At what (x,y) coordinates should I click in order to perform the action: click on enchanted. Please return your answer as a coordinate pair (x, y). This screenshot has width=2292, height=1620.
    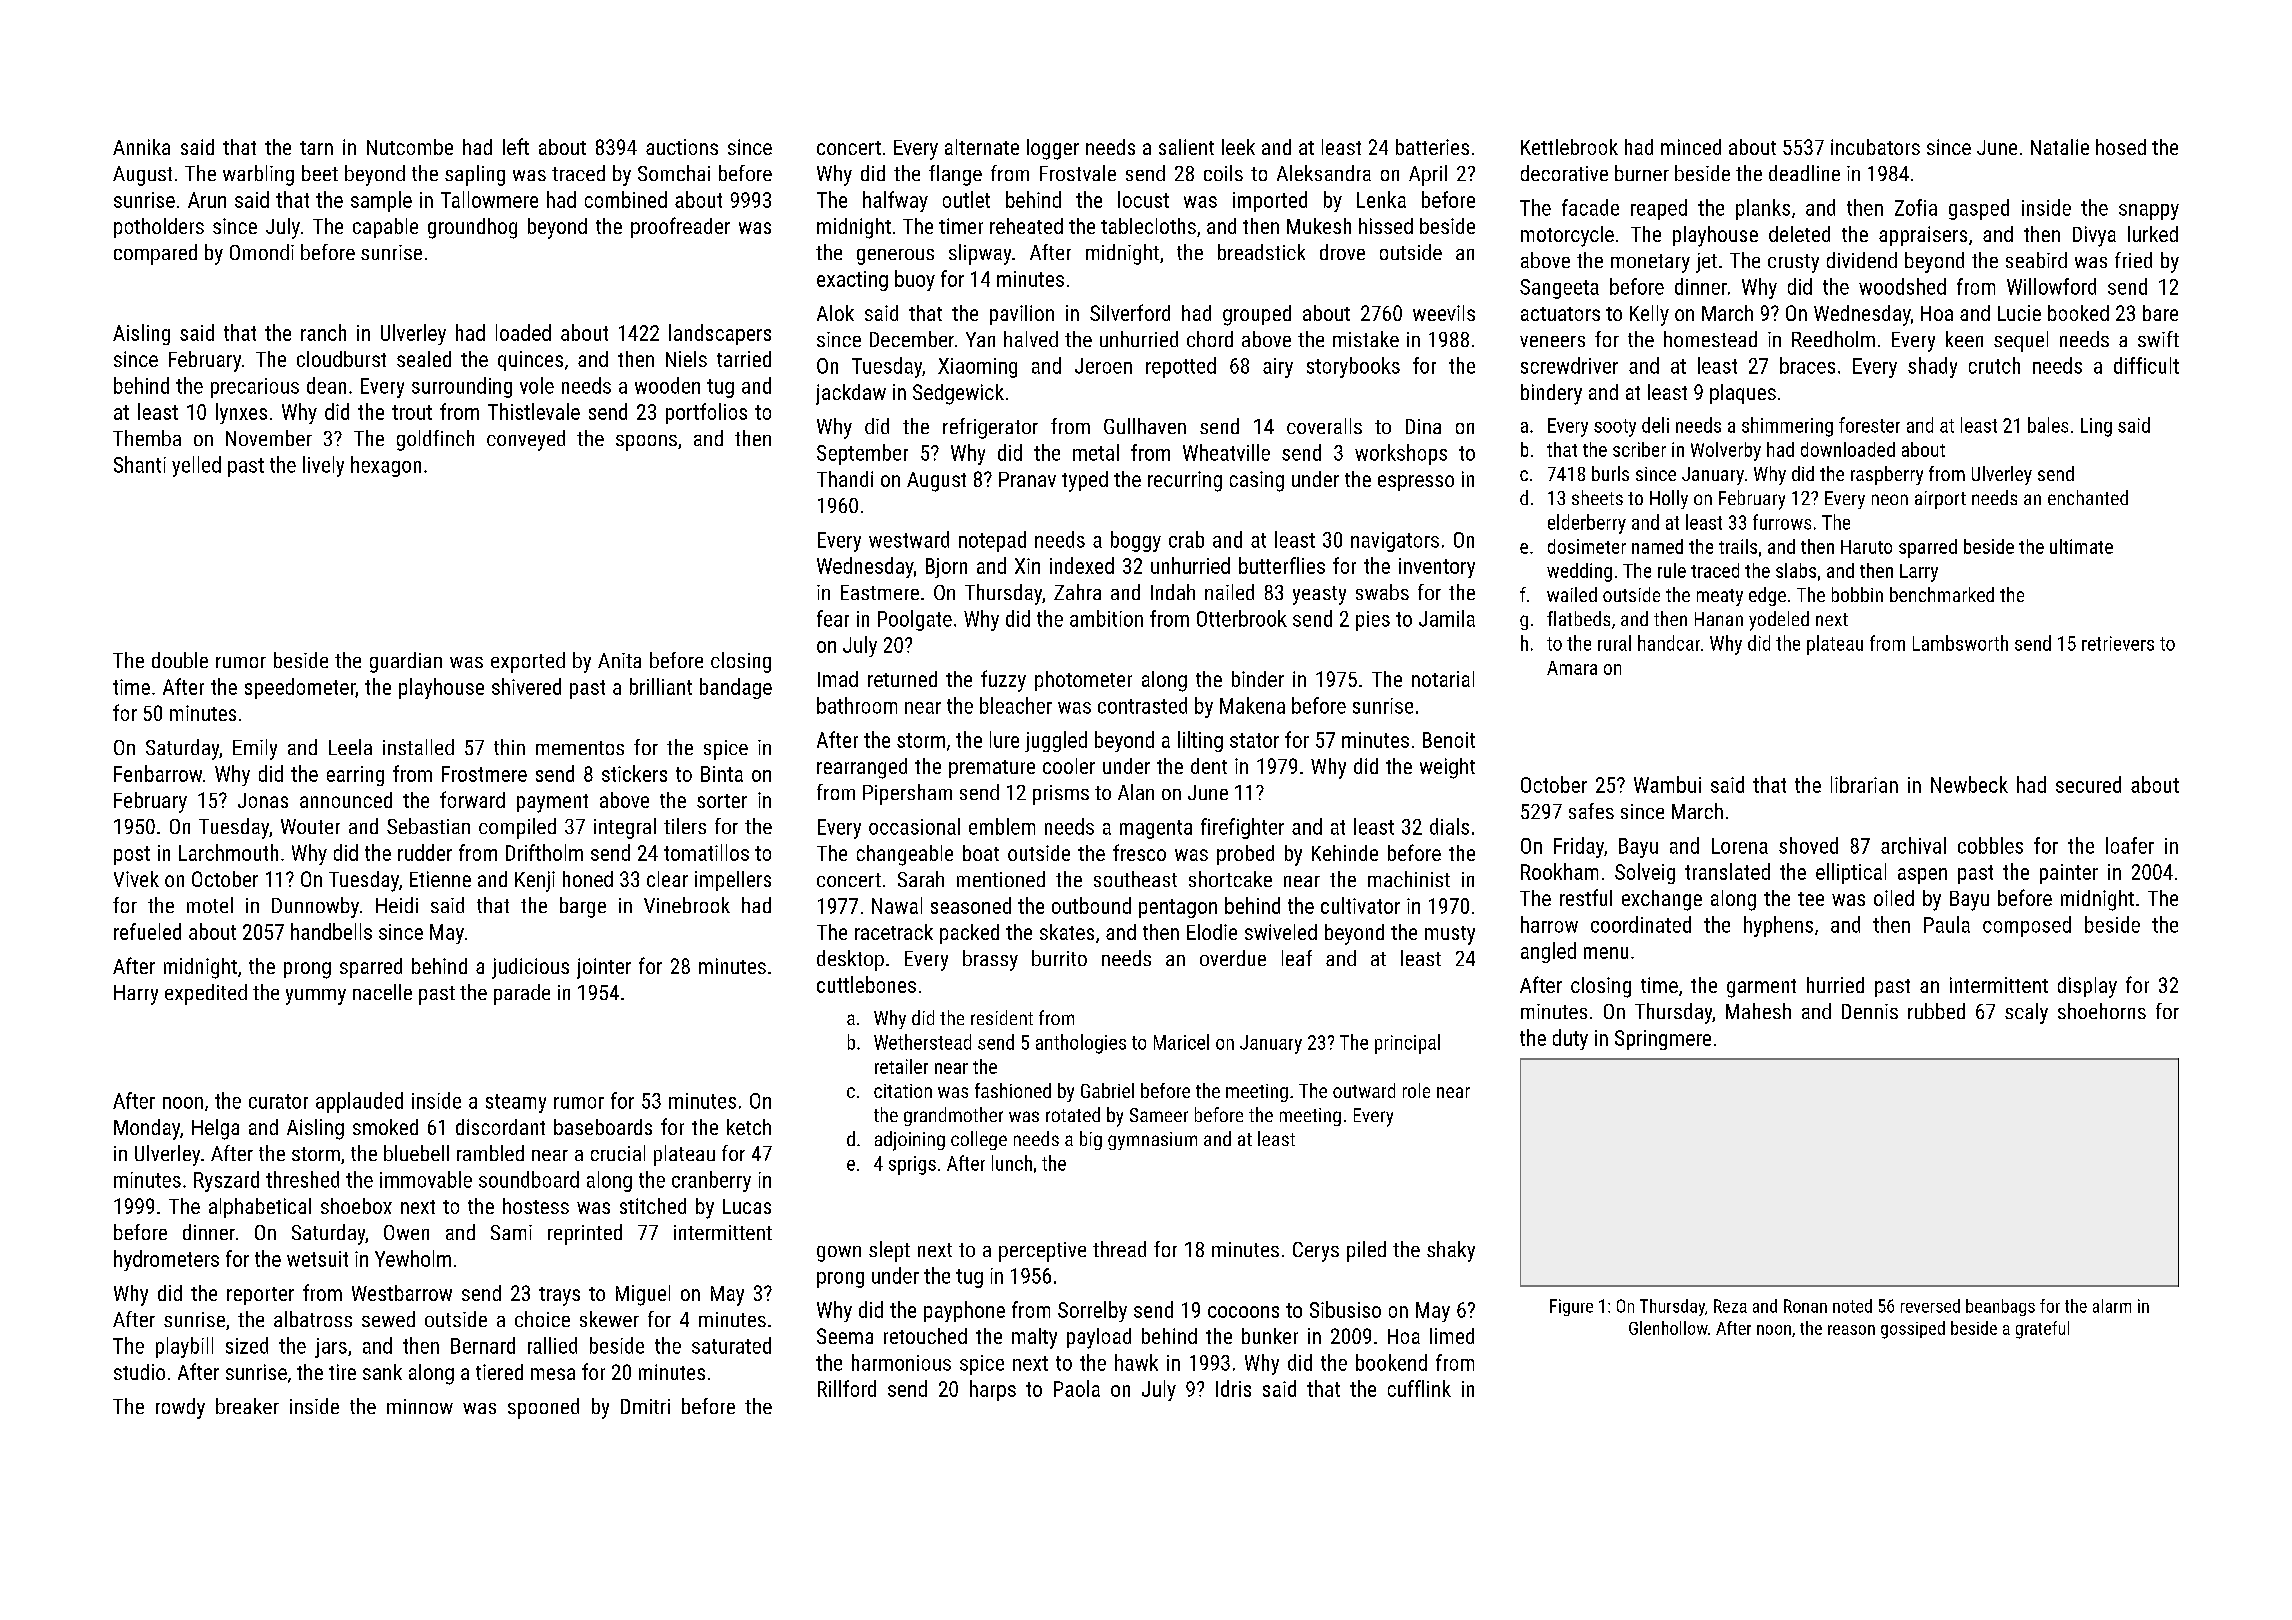
    Looking at the image, I should click on (2088, 497).
